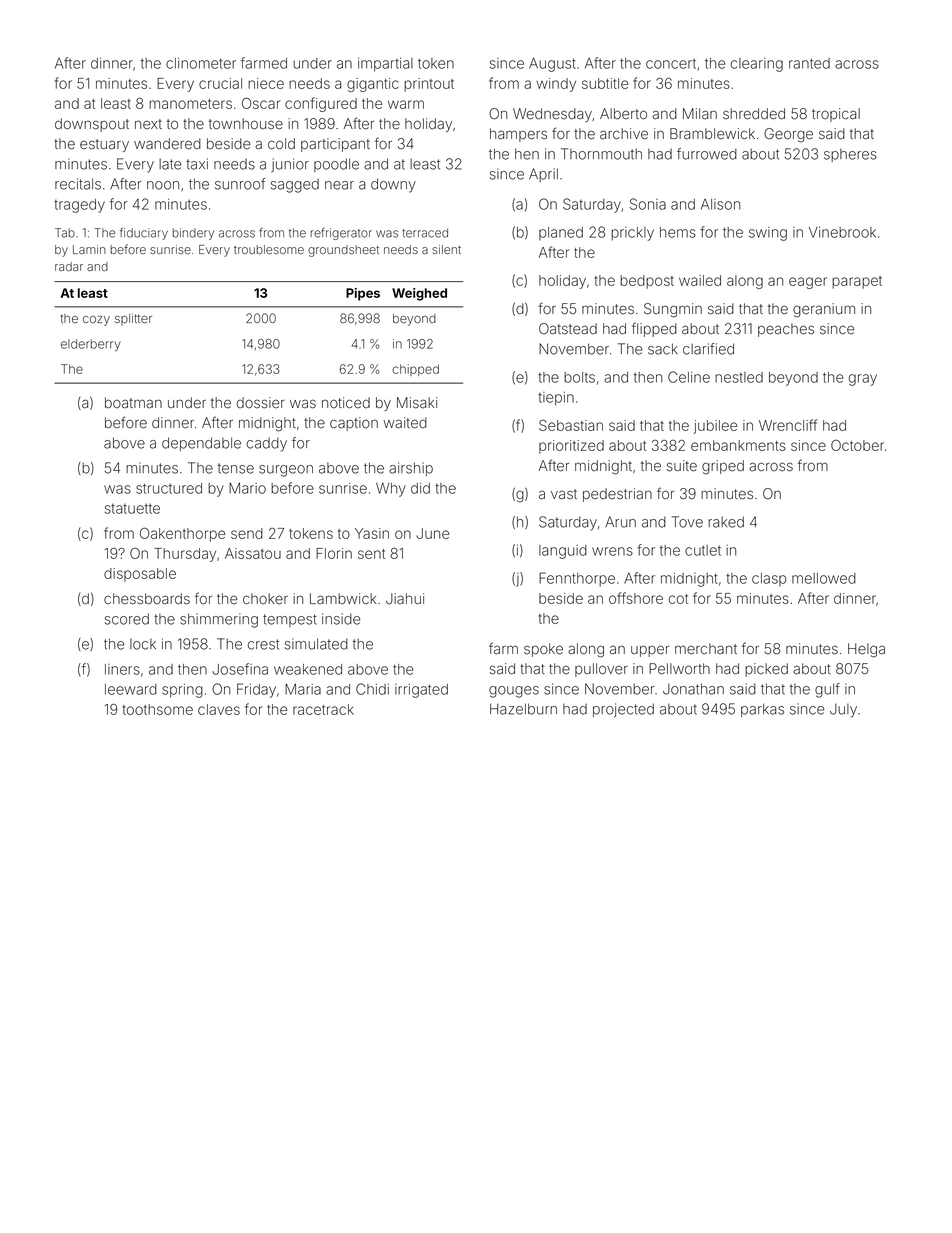 The width and height of the screenshot is (952, 1233). I want to click on Oscar, so click(261, 103).
